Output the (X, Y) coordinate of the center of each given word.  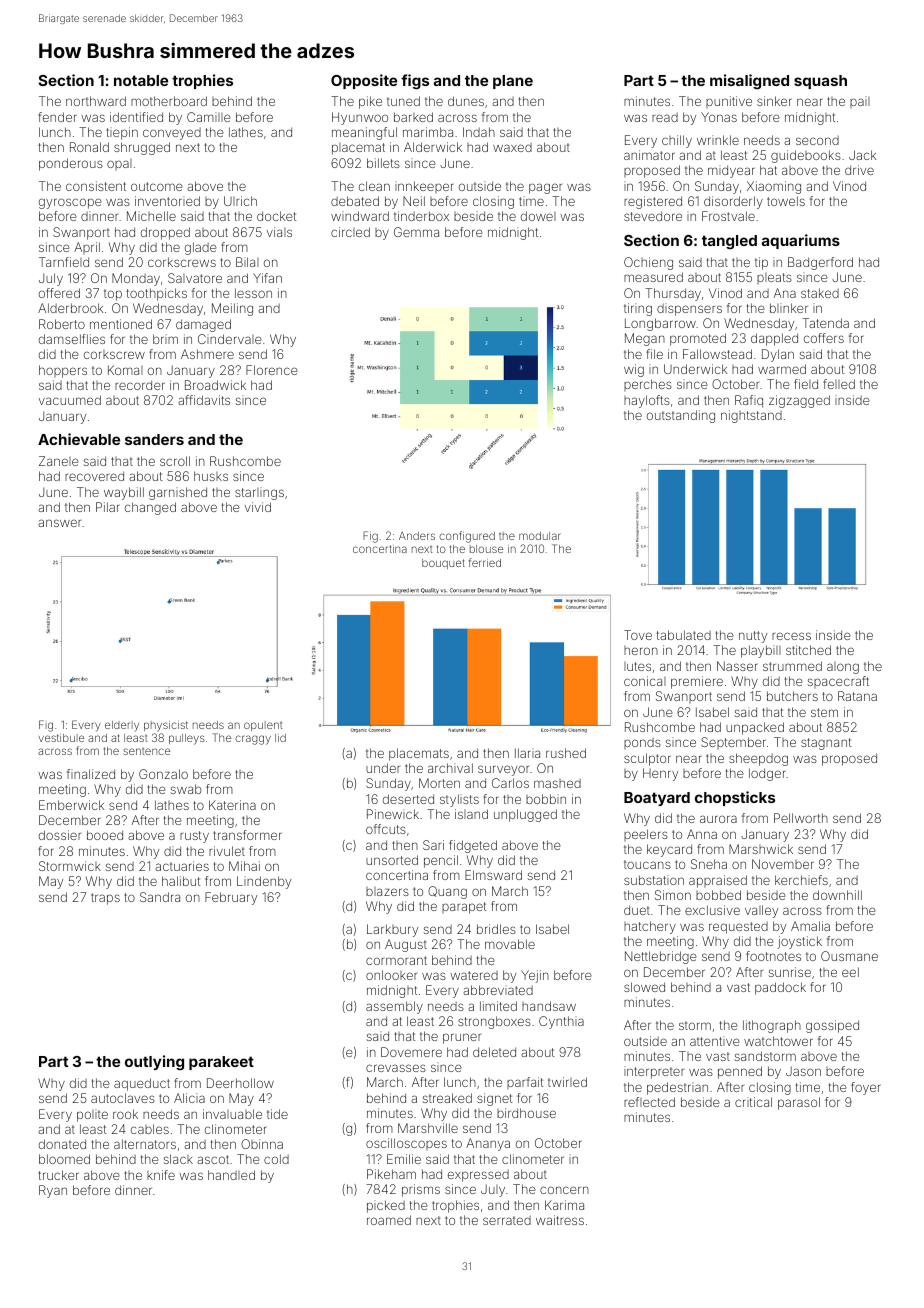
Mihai (244, 866)
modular (540, 536)
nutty (753, 637)
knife (161, 1175)
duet (637, 910)
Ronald (89, 147)
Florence (272, 370)
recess (791, 636)
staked (820, 293)
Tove (638, 635)
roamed (389, 1220)
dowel (538, 216)
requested (738, 928)
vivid (258, 507)
